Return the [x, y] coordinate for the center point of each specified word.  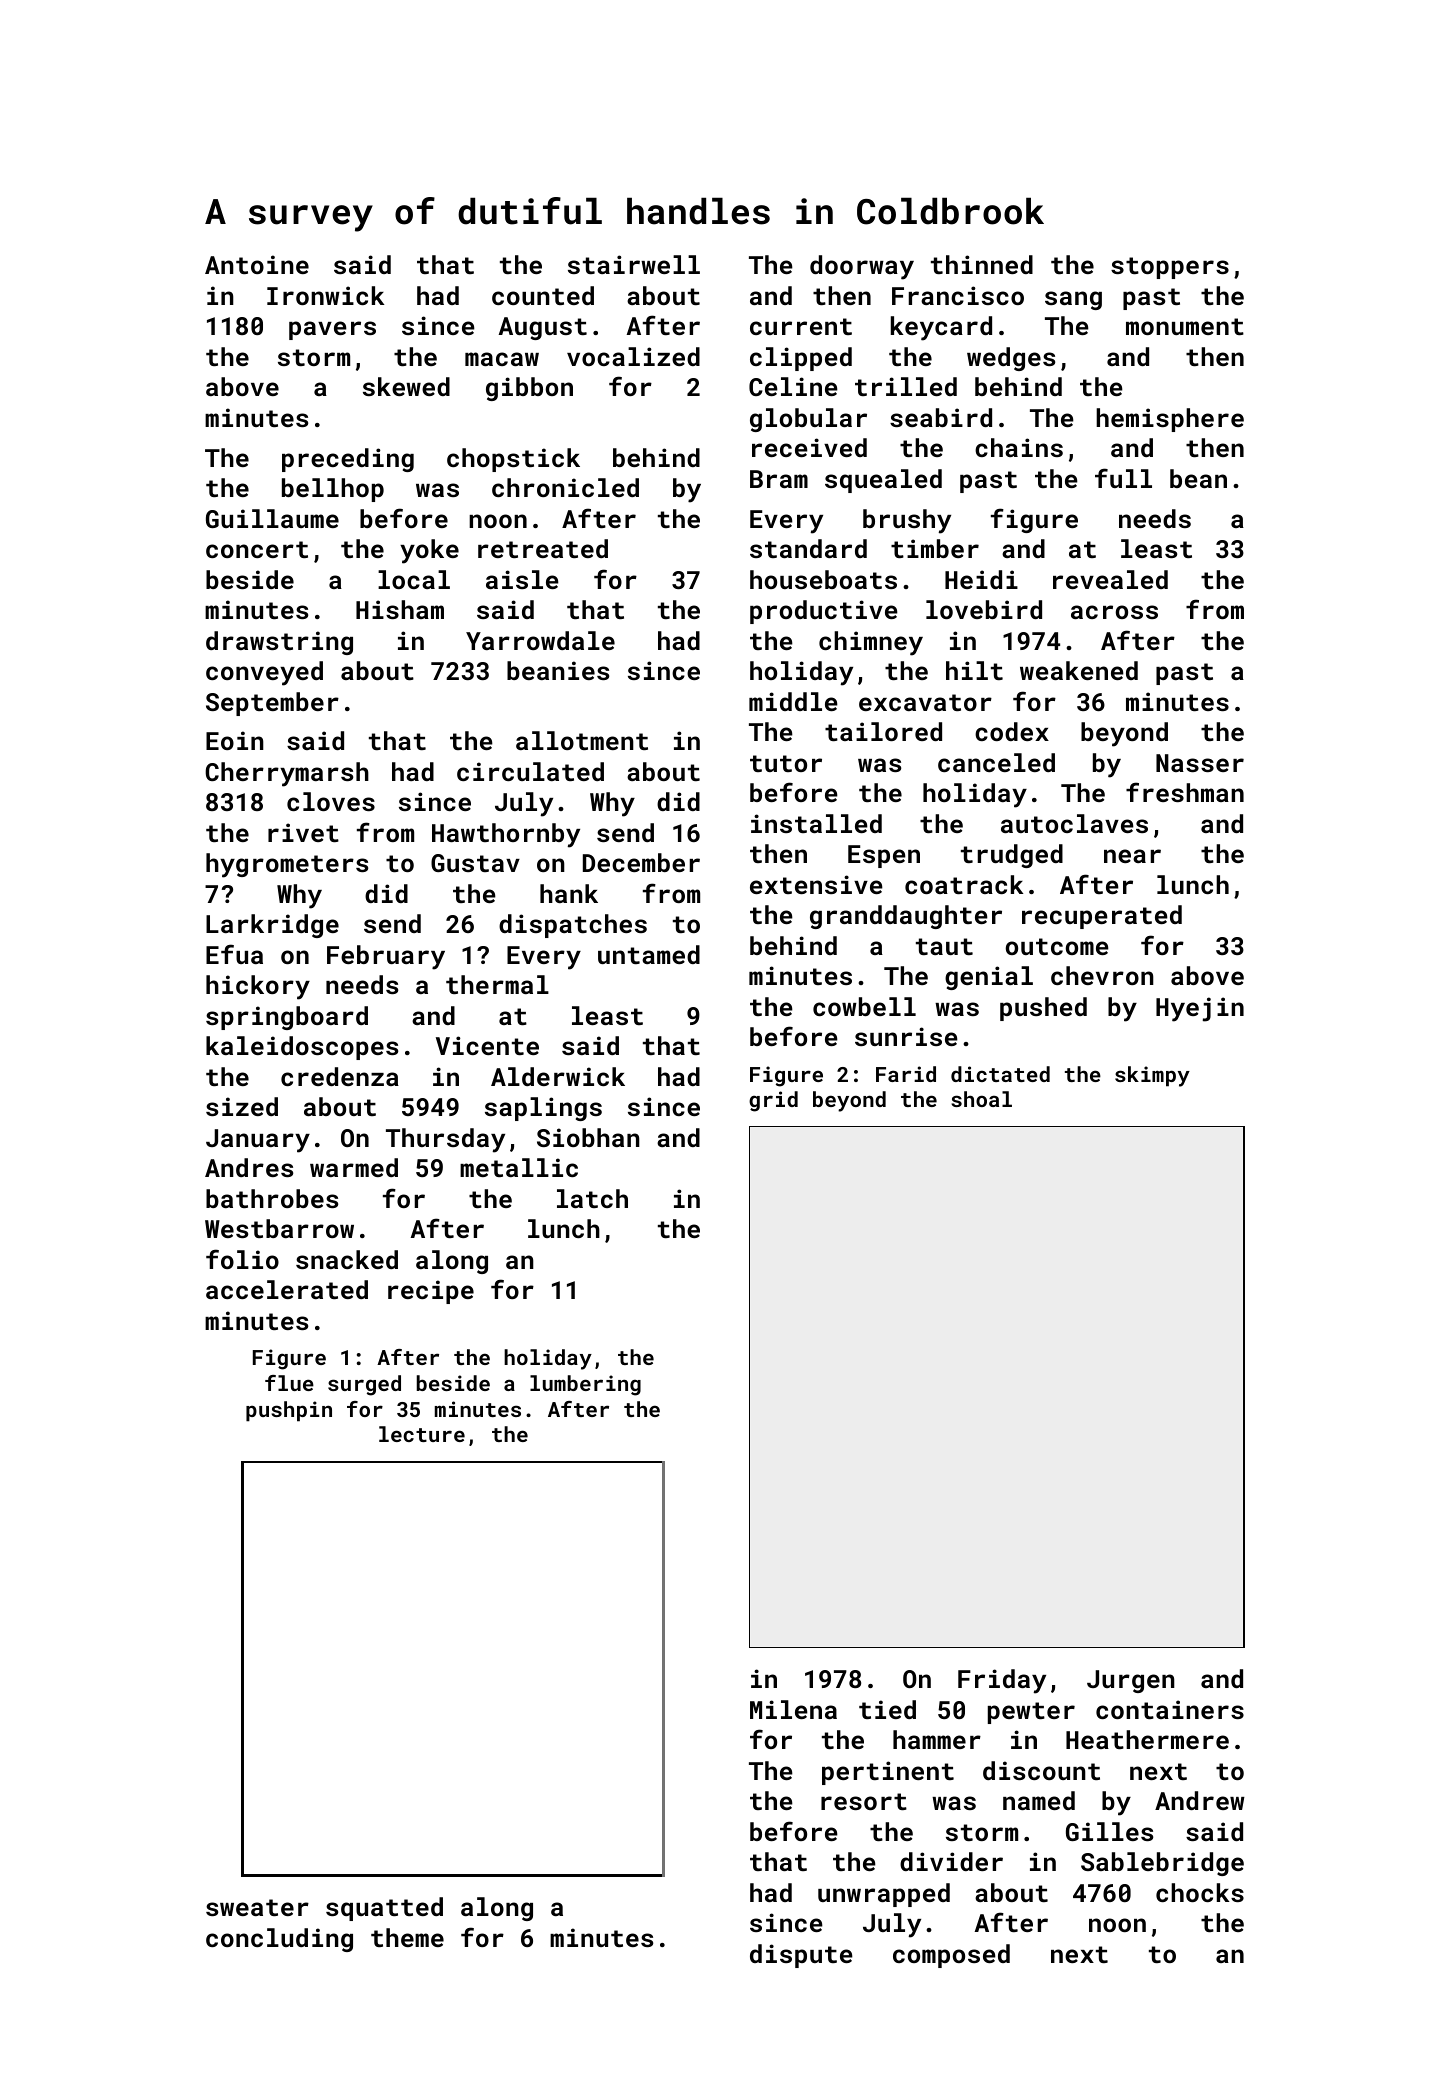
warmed [354, 1167]
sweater [257, 1907]
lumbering [585, 1385]
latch [592, 1198]
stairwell [634, 264]
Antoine [257, 264]
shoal [981, 1099]
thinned [982, 264]
